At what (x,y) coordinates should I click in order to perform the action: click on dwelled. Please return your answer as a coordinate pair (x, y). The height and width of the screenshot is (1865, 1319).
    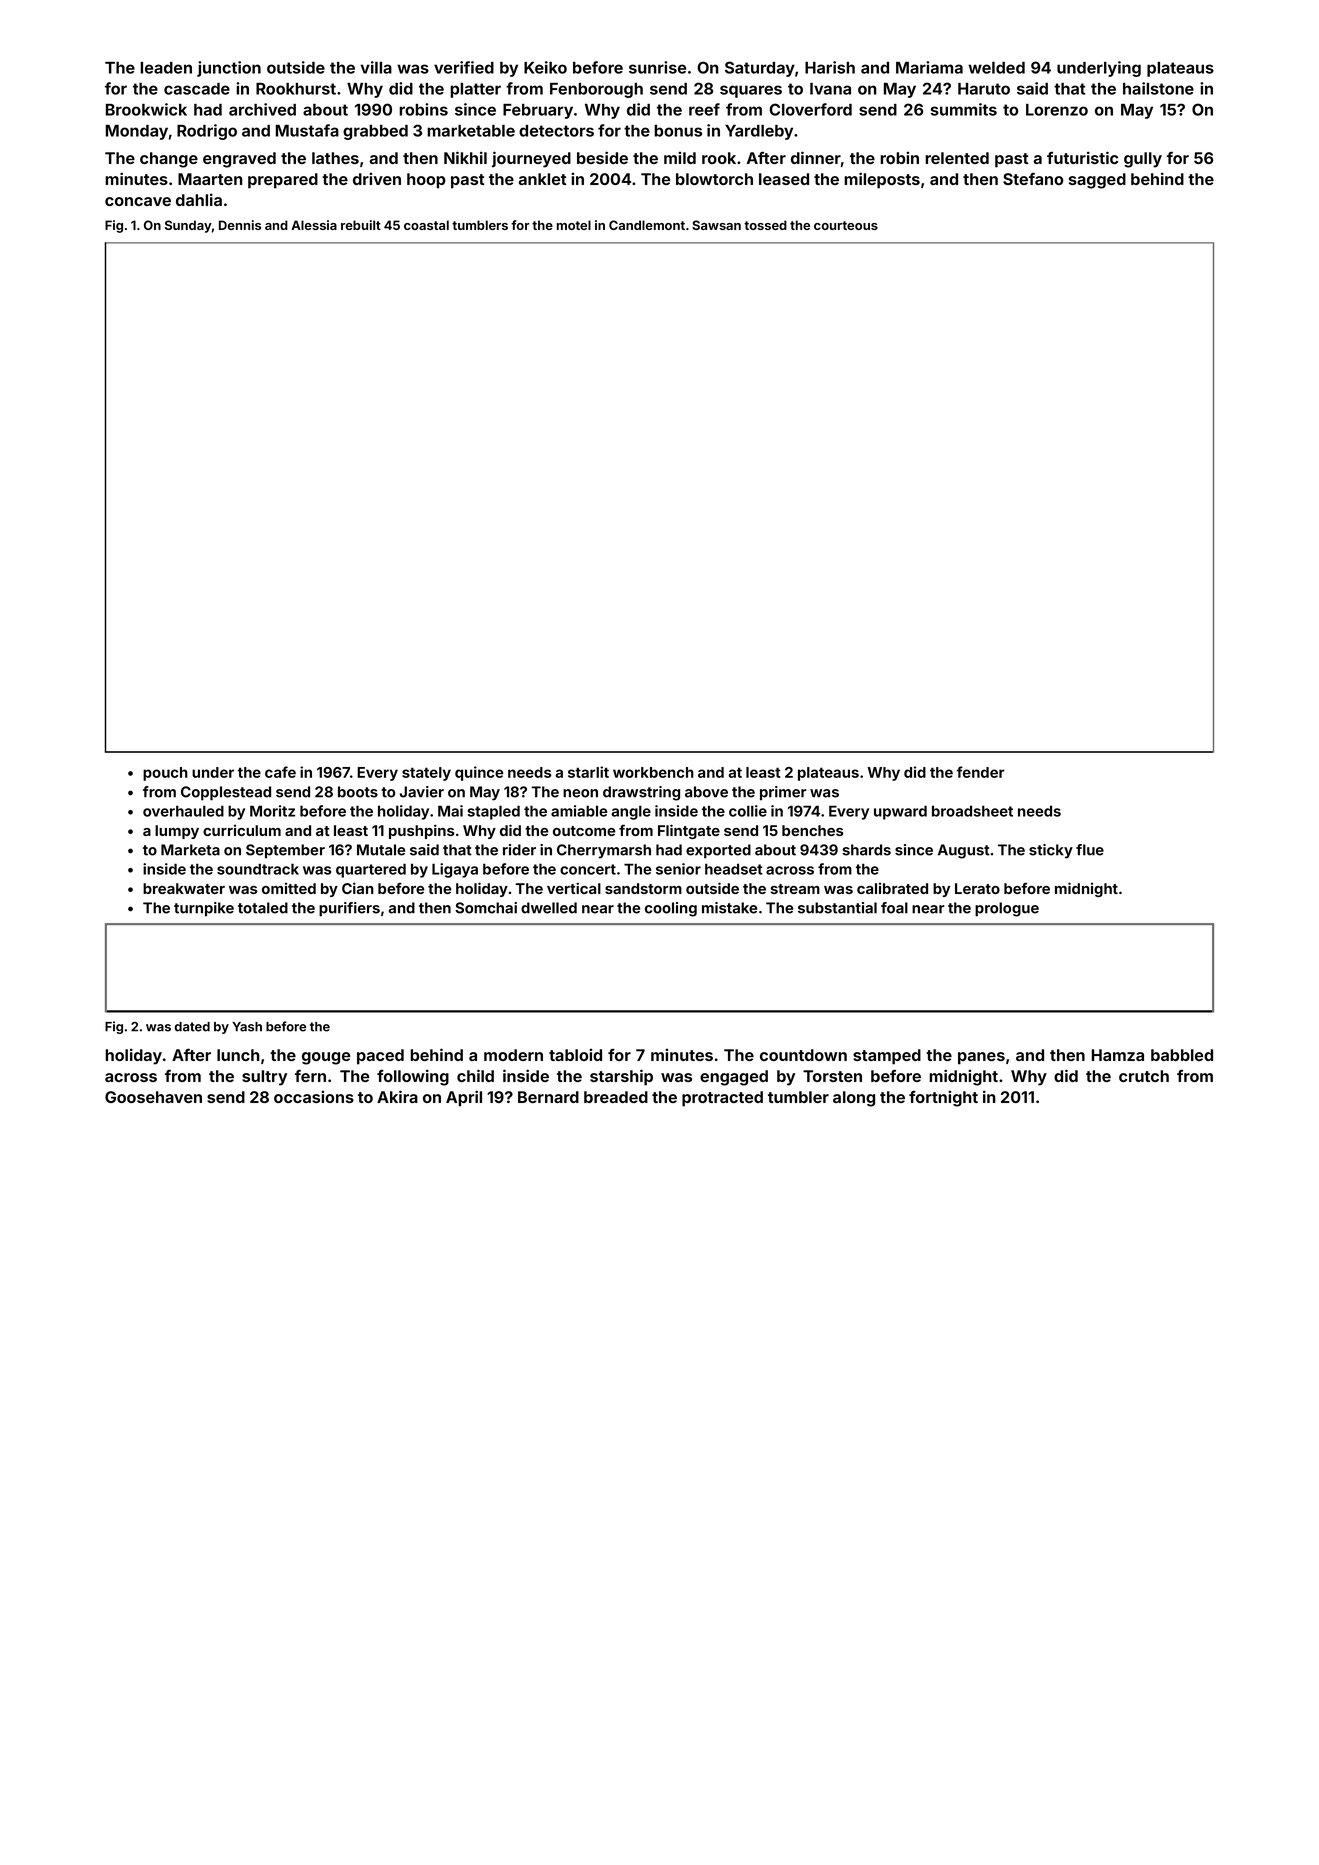
    Looking at the image, I should click on (549, 908).
